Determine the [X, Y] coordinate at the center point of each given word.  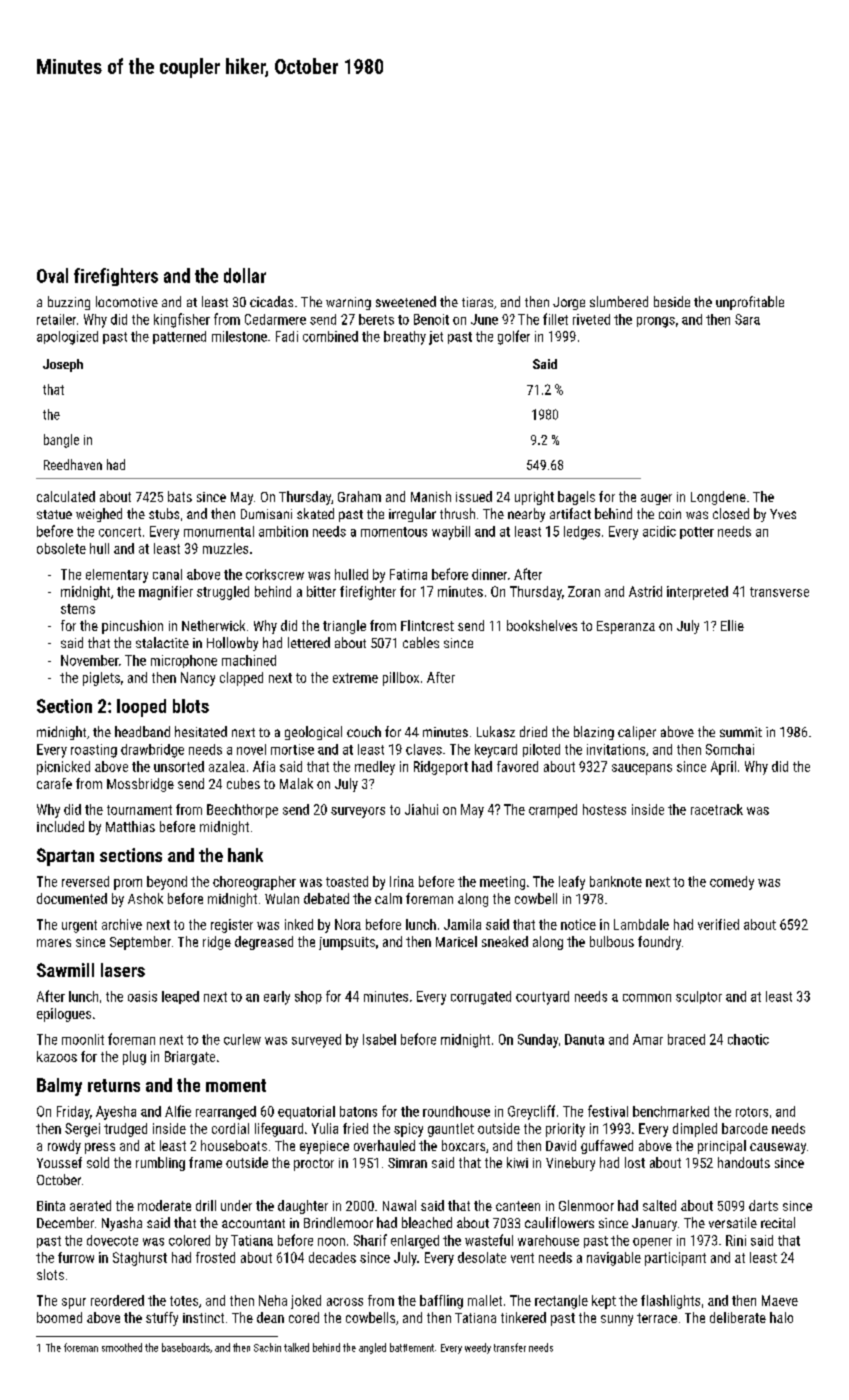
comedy [732, 883]
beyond [167, 883]
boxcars [463, 1145]
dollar [245, 275]
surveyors [358, 812]
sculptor [699, 997]
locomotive [127, 301]
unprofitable [750, 303]
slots [50, 1274]
